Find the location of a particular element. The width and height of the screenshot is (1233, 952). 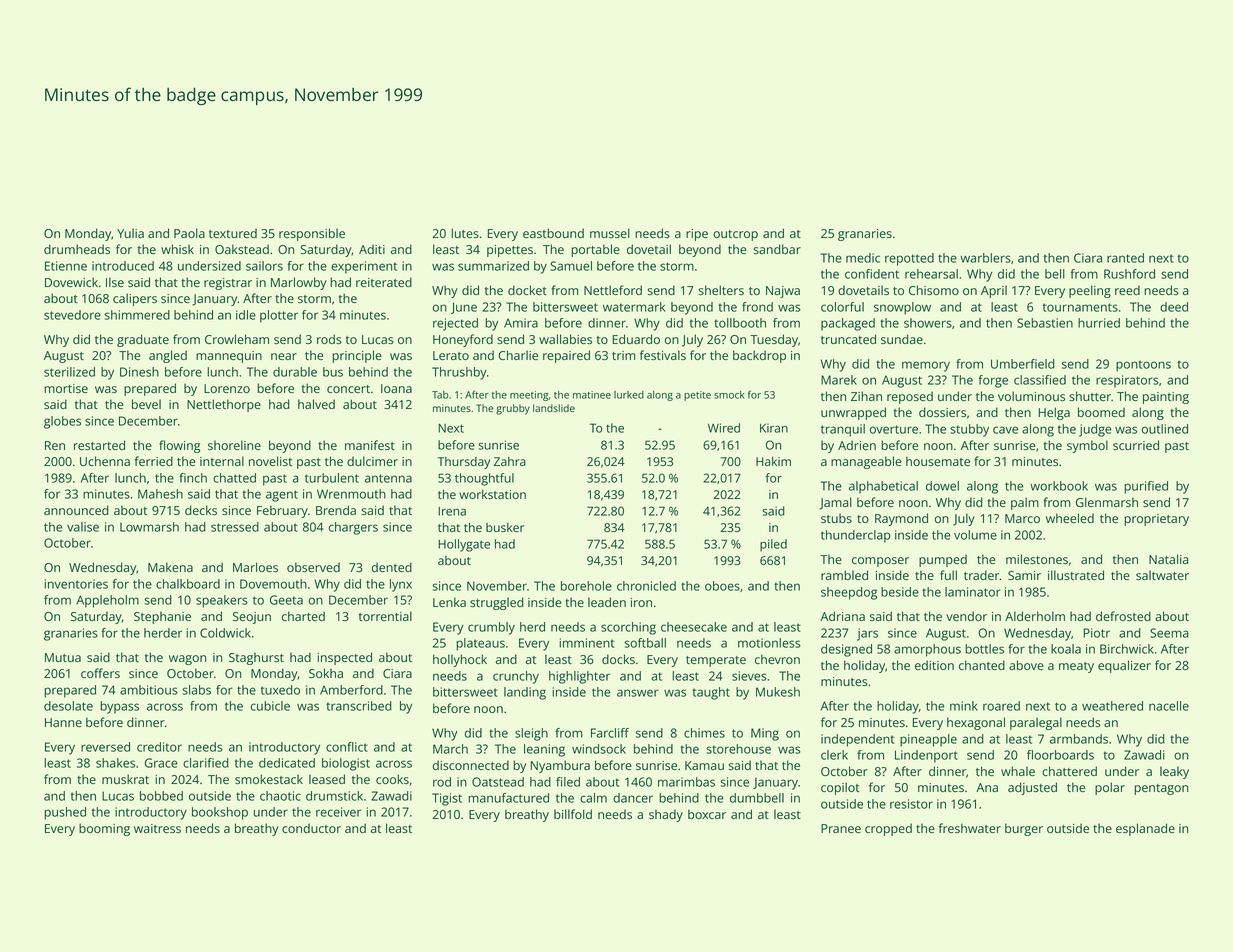

purified is located at coordinates (1146, 487).
